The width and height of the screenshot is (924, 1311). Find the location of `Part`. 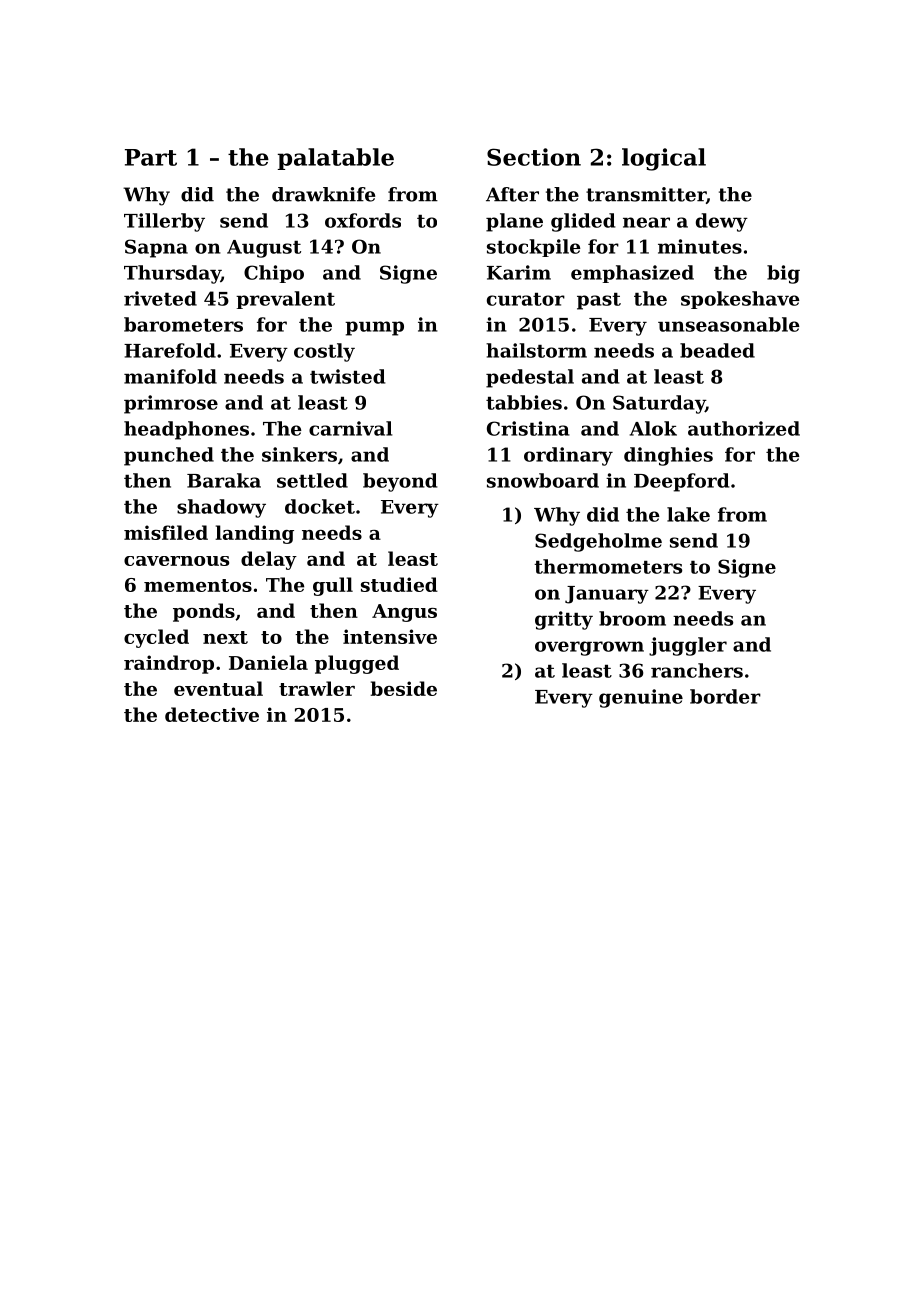

Part is located at coordinates (151, 157).
